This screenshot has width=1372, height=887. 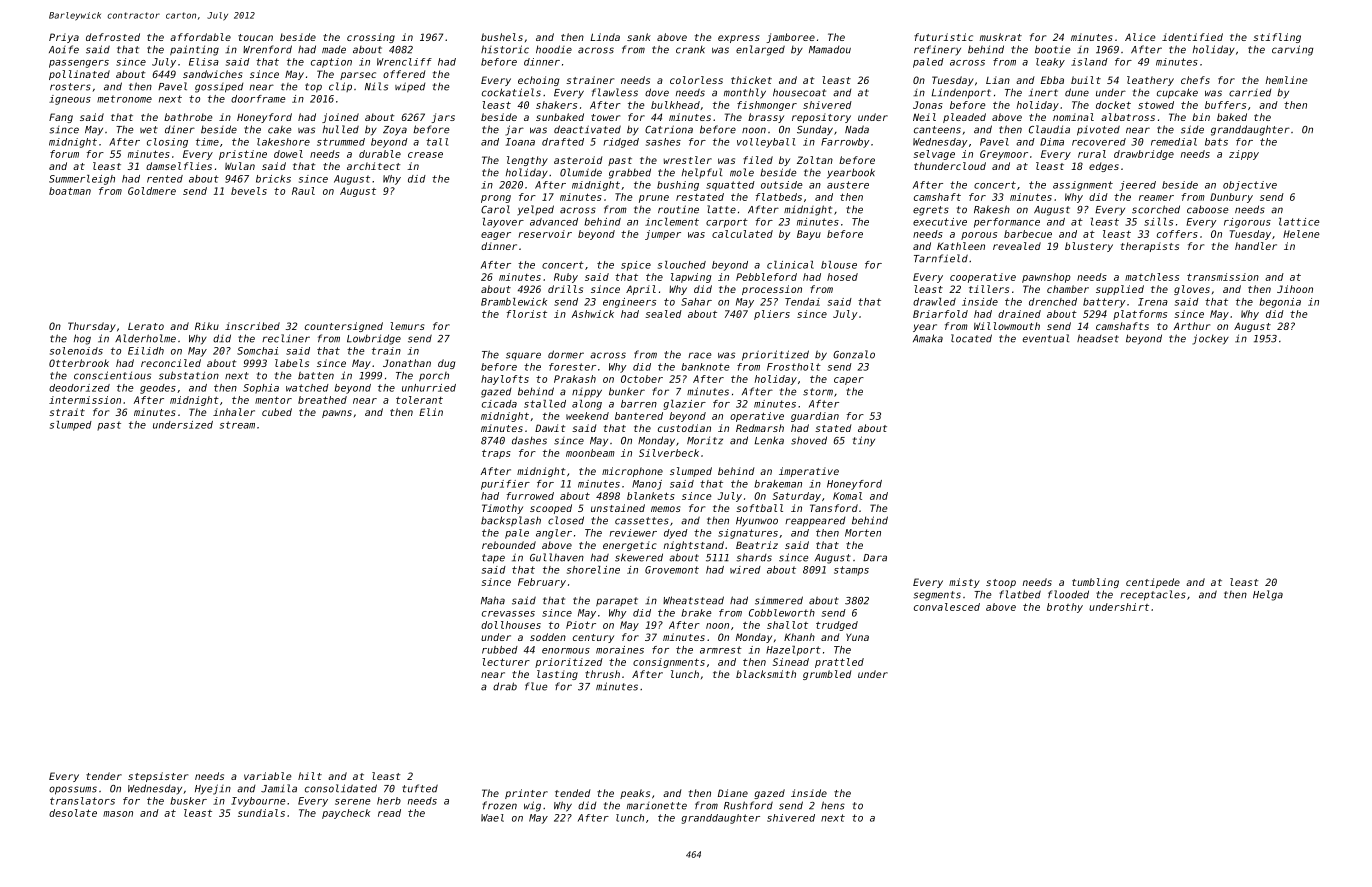 I want to click on Helene, so click(x=1301, y=234).
